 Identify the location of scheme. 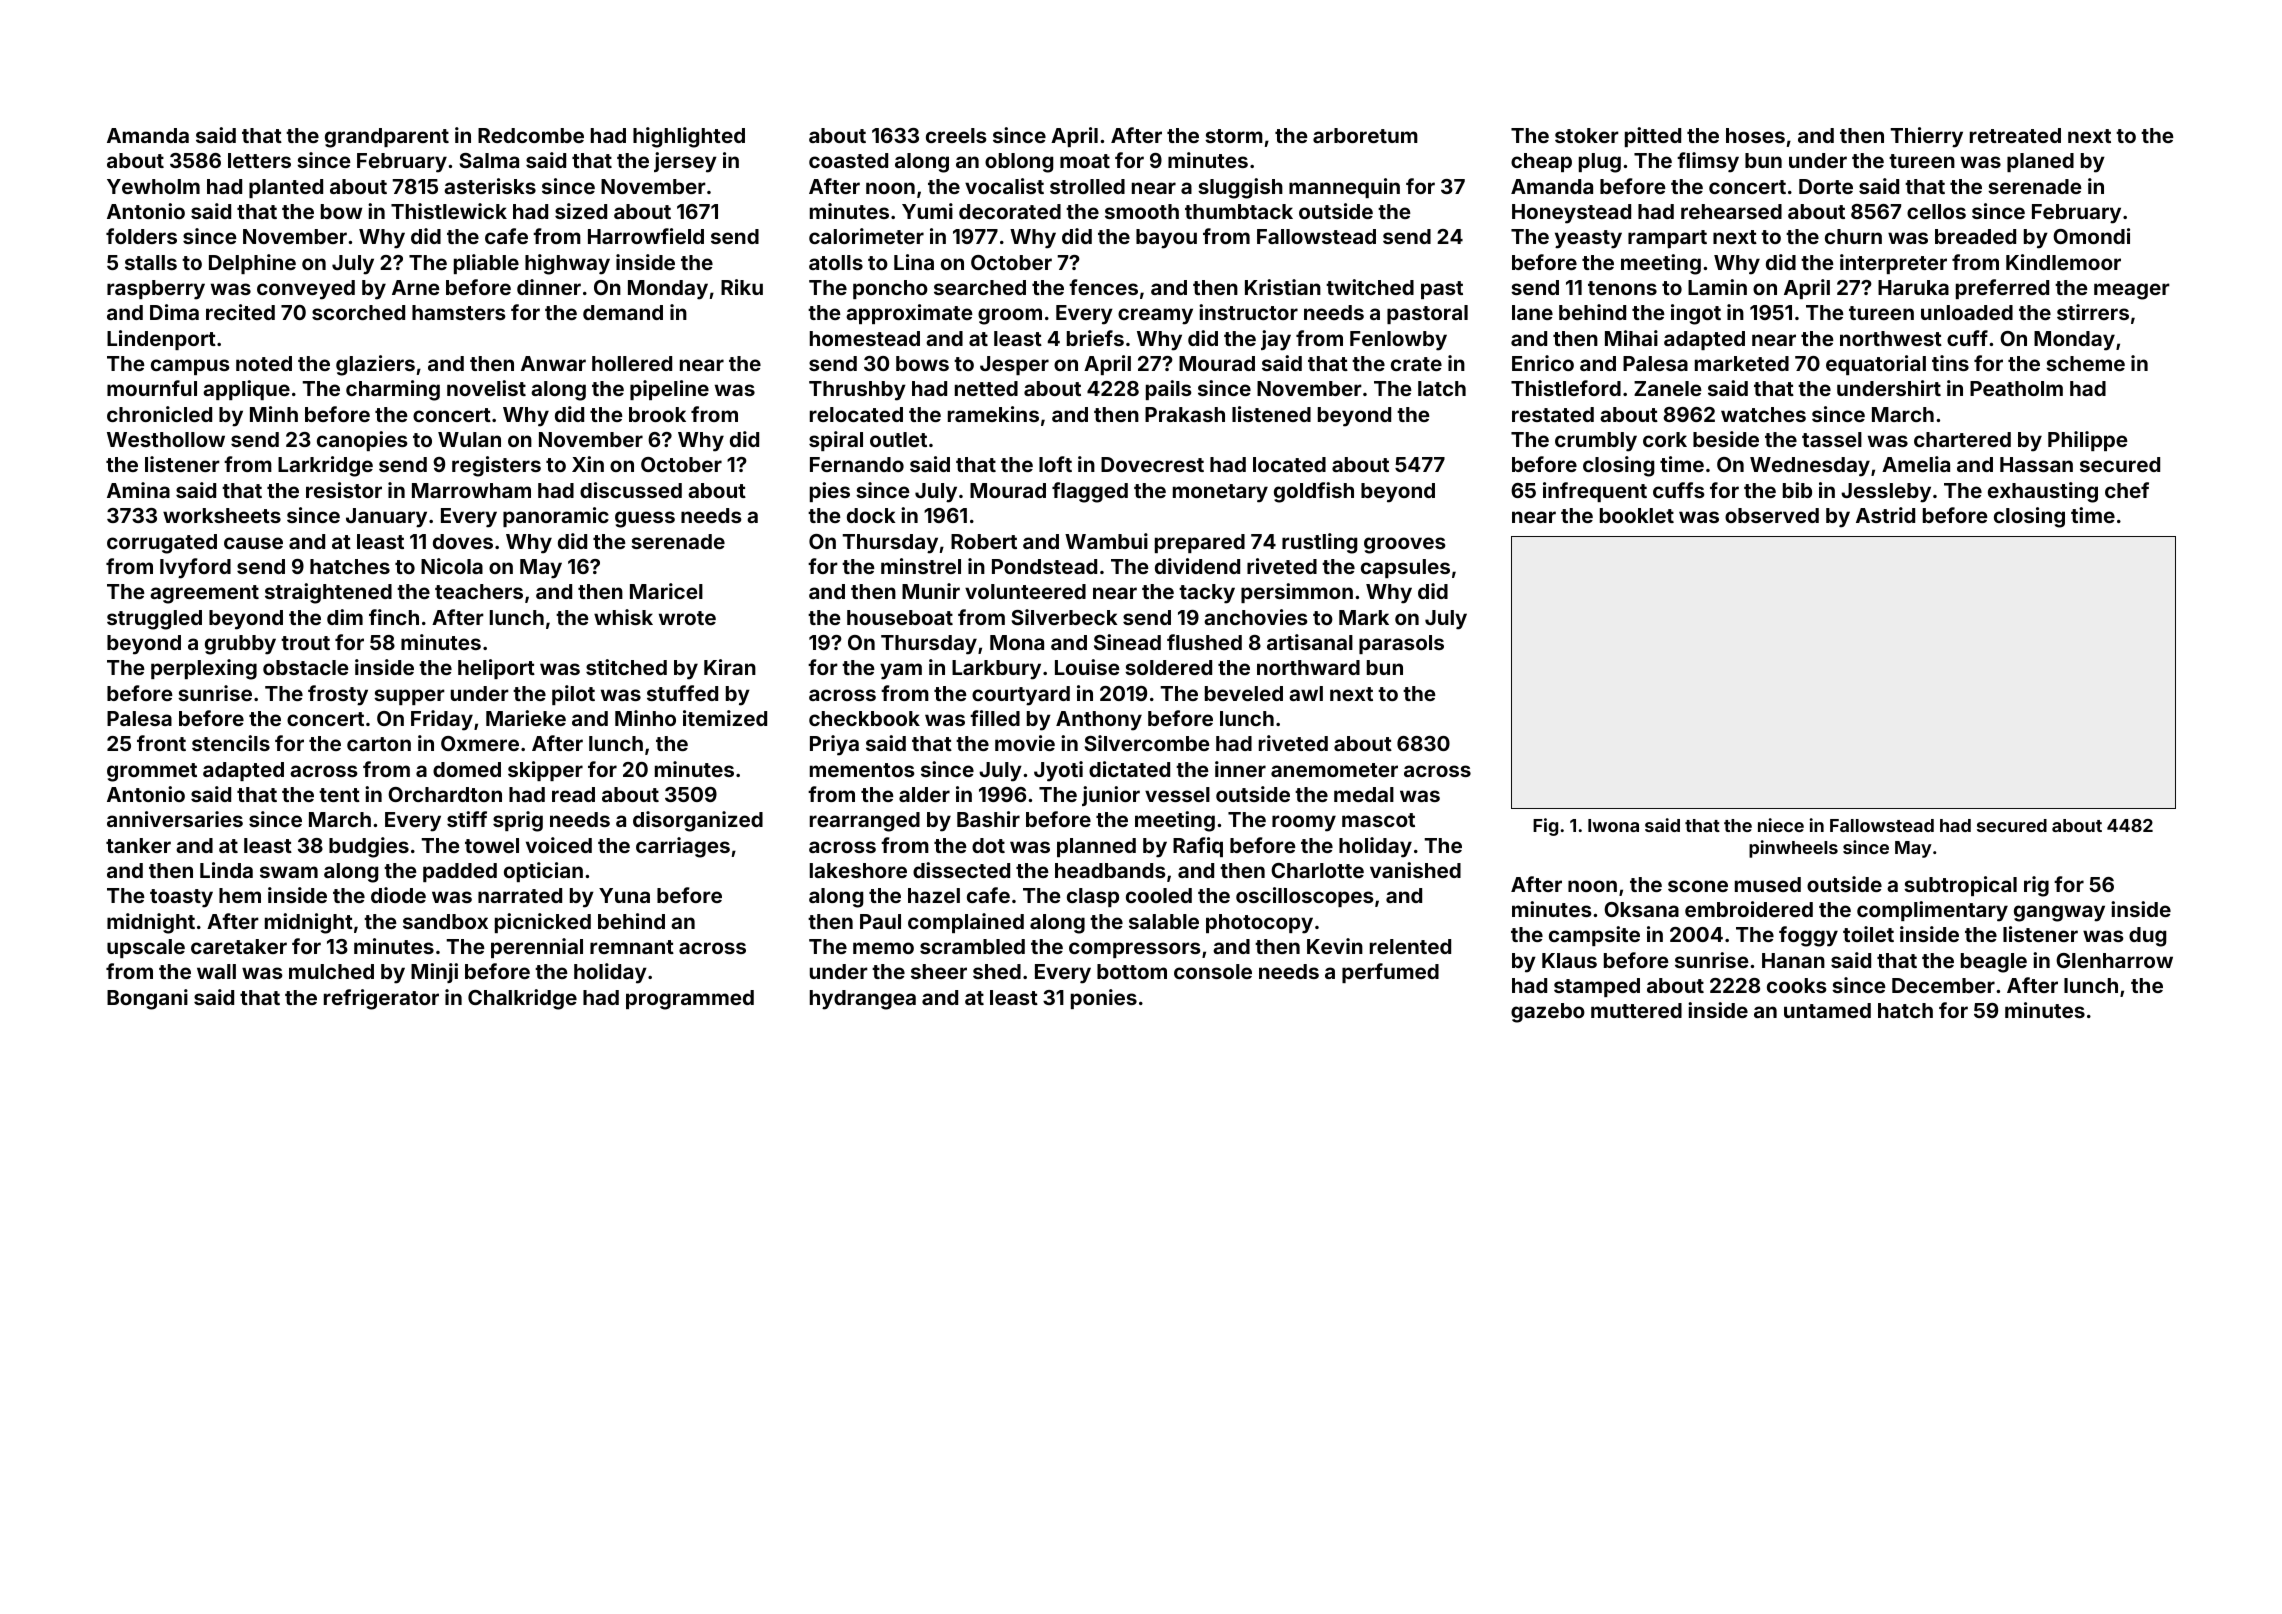
(2085, 363).
